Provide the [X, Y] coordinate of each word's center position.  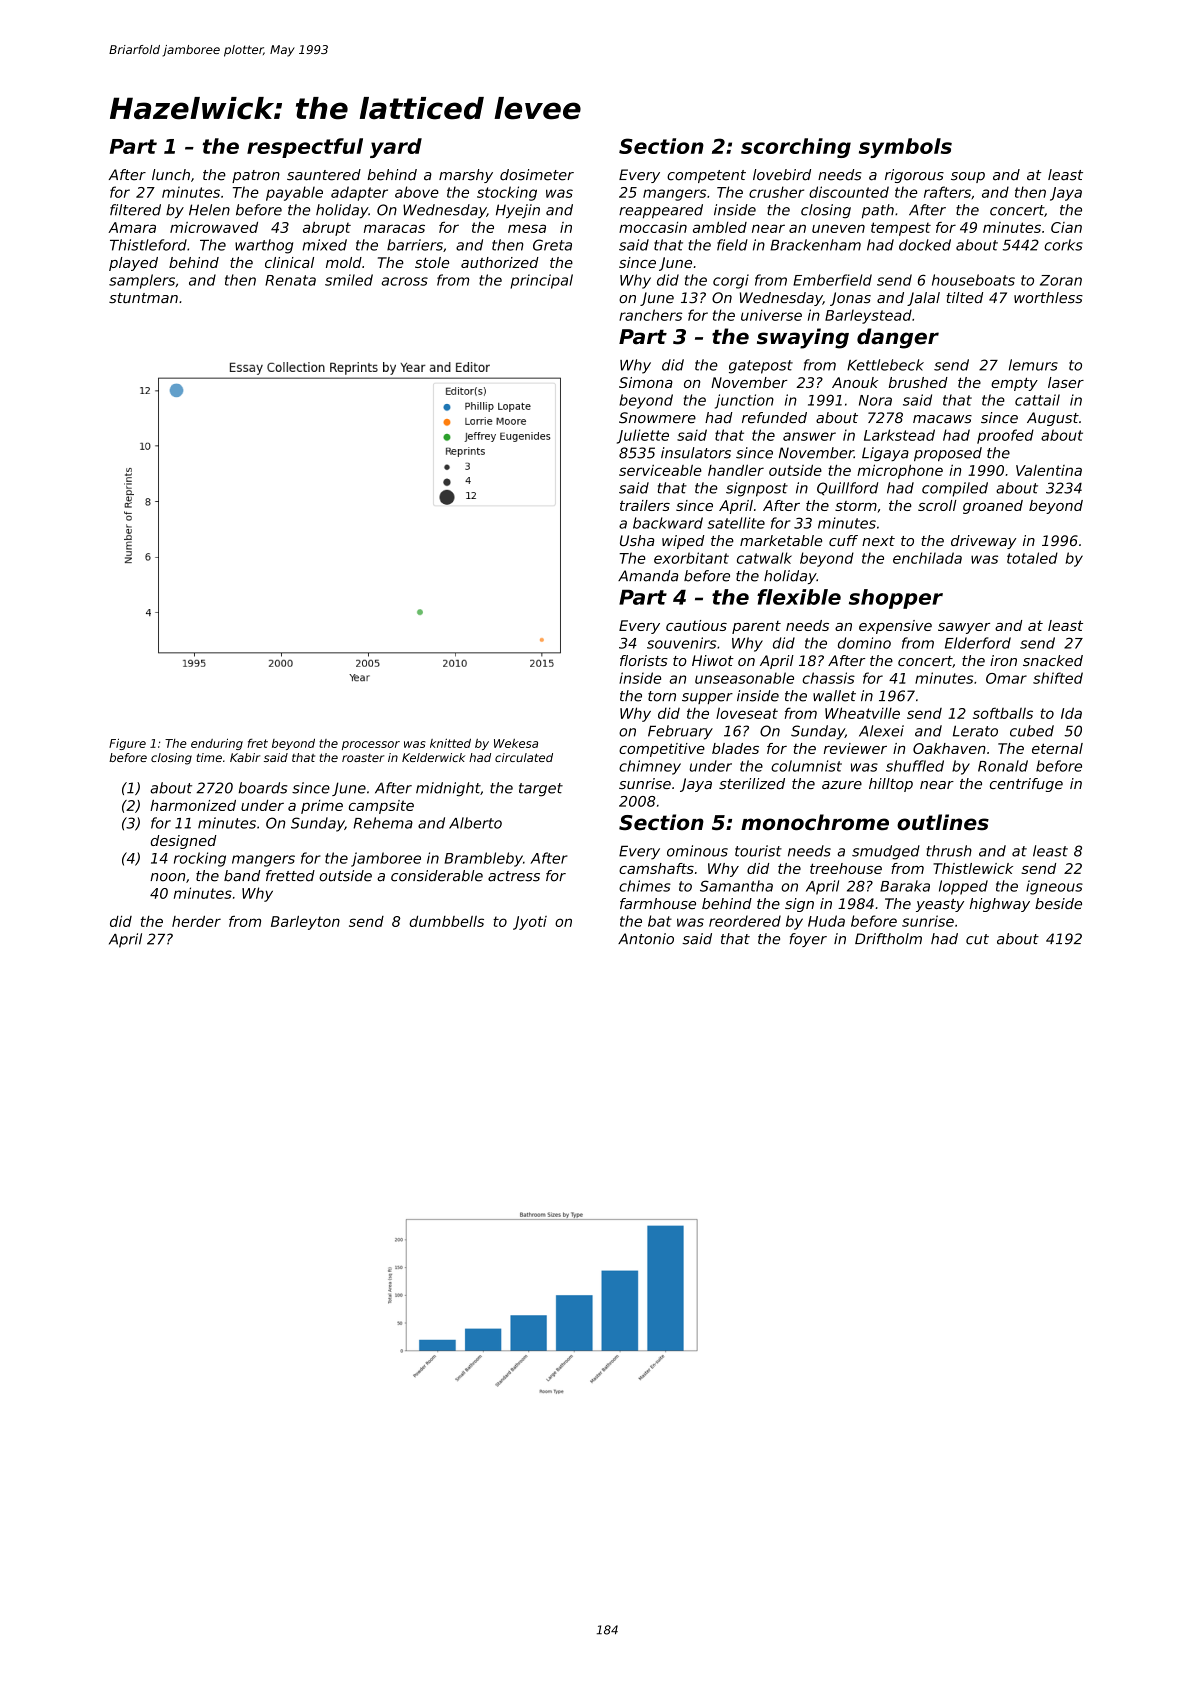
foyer [808, 940]
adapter [359, 193]
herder [196, 921]
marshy [466, 176]
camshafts [656, 868]
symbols [905, 148]
